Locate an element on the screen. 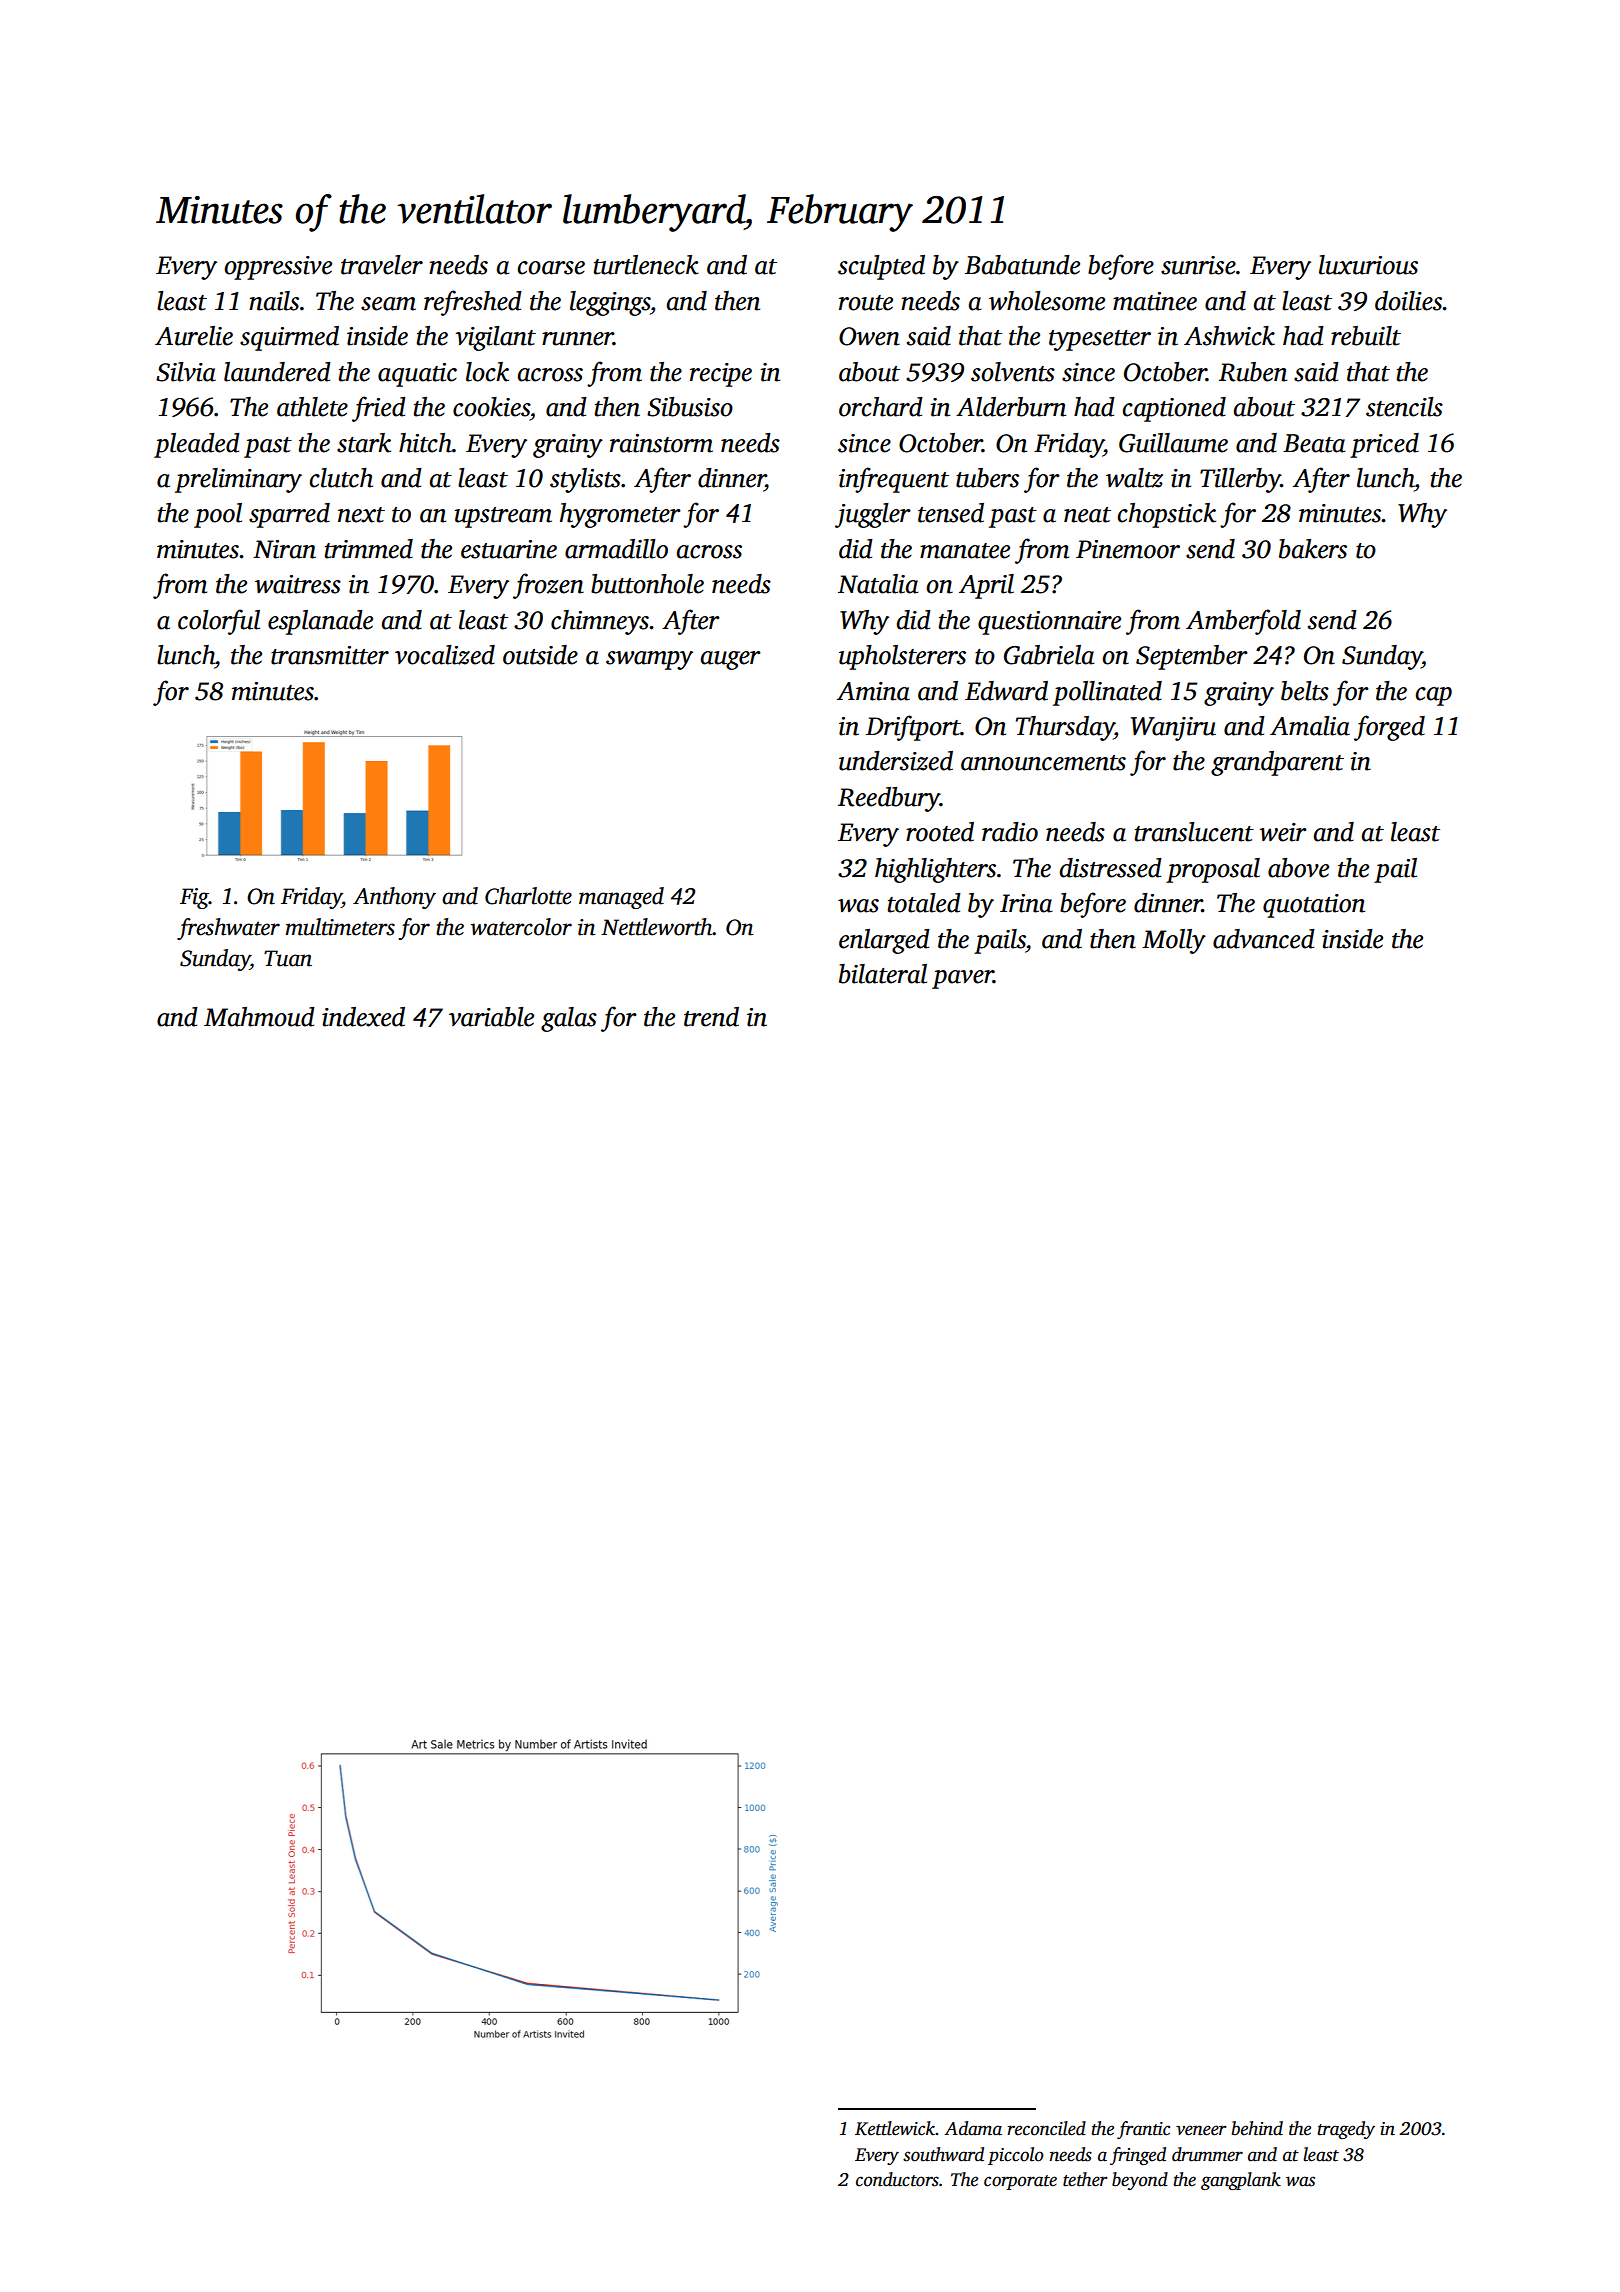 Image resolution: width=1620 pixels, height=2292 pixels. Kettlewick is located at coordinates (895, 2128).
